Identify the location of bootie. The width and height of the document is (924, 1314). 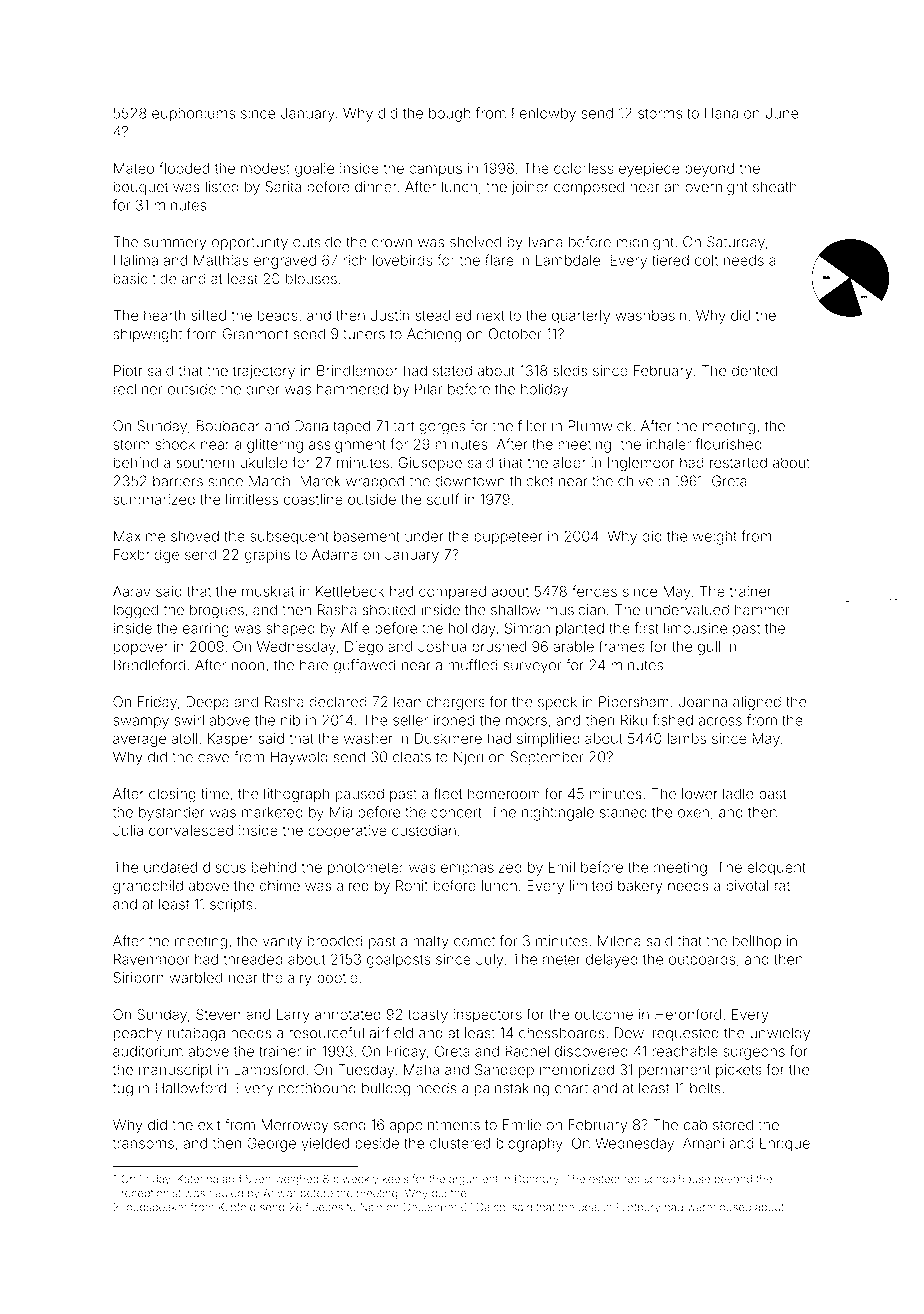
(337, 978).
